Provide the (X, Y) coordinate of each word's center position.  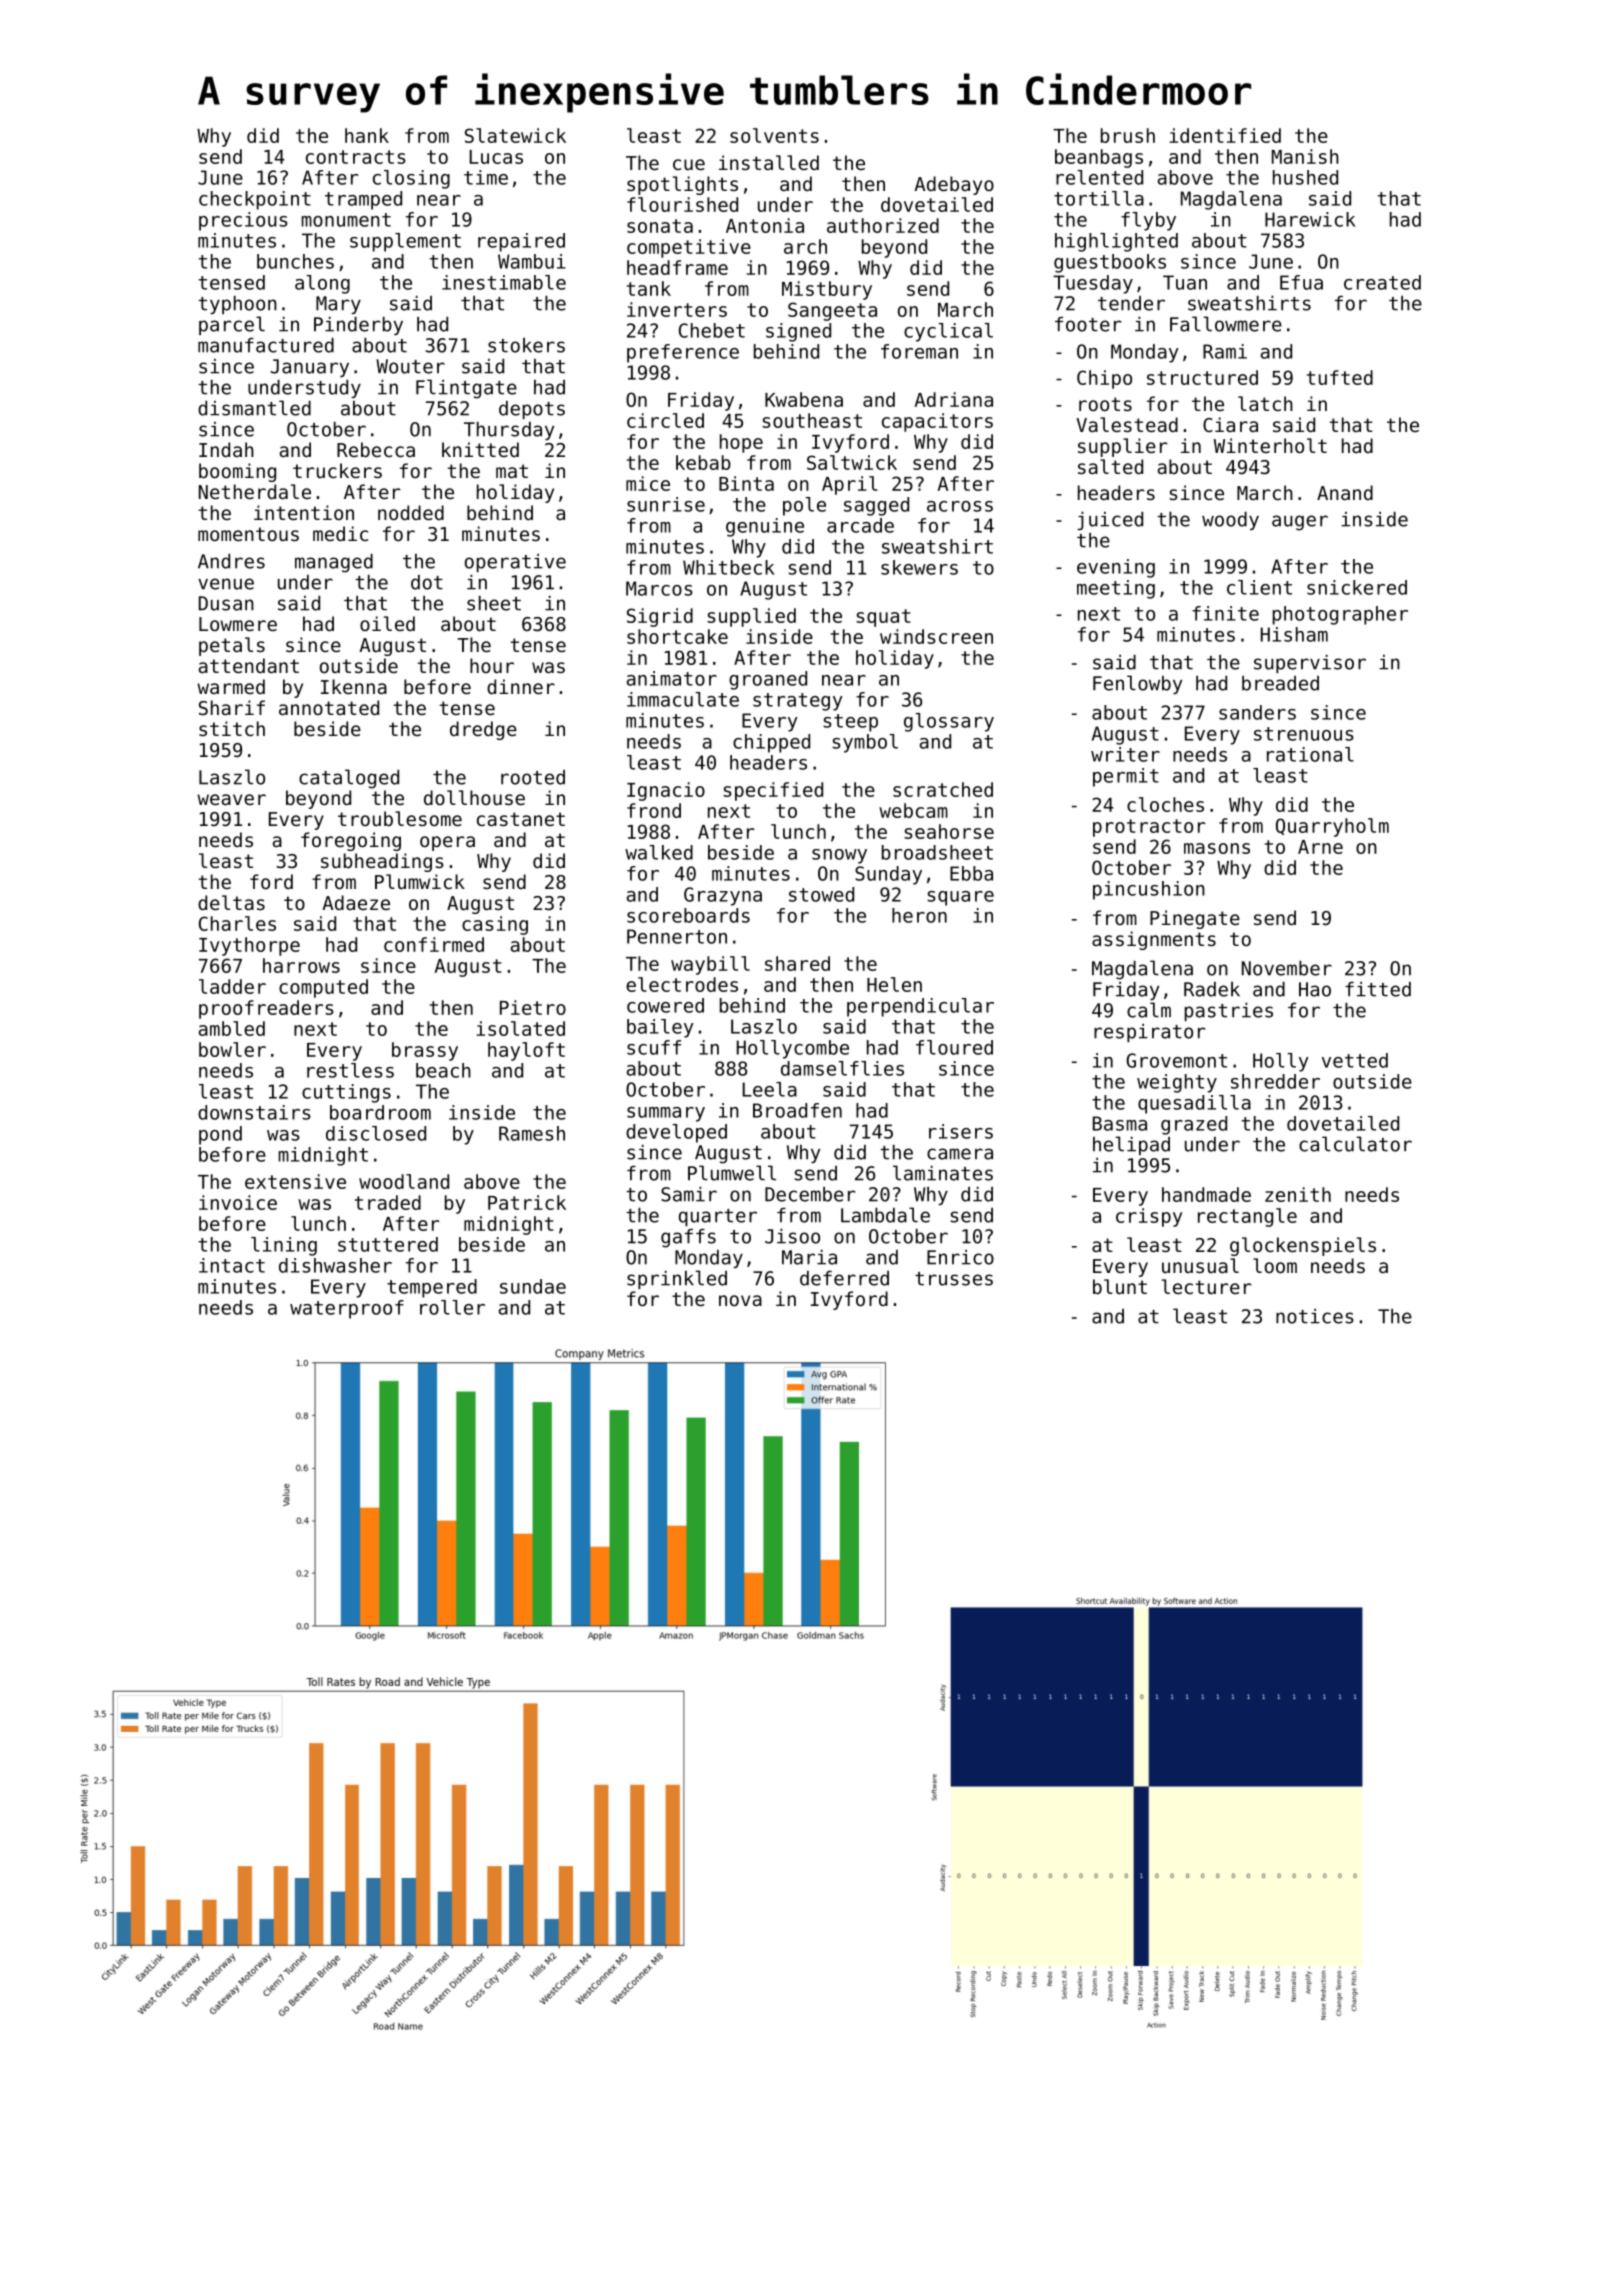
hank (367, 135)
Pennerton (677, 936)
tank (649, 288)
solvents (774, 135)
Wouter (410, 366)
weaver (231, 799)
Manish (1305, 156)
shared (797, 963)
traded (388, 1202)
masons (1217, 848)
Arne (1320, 847)
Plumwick (420, 881)
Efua (1301, 282)
